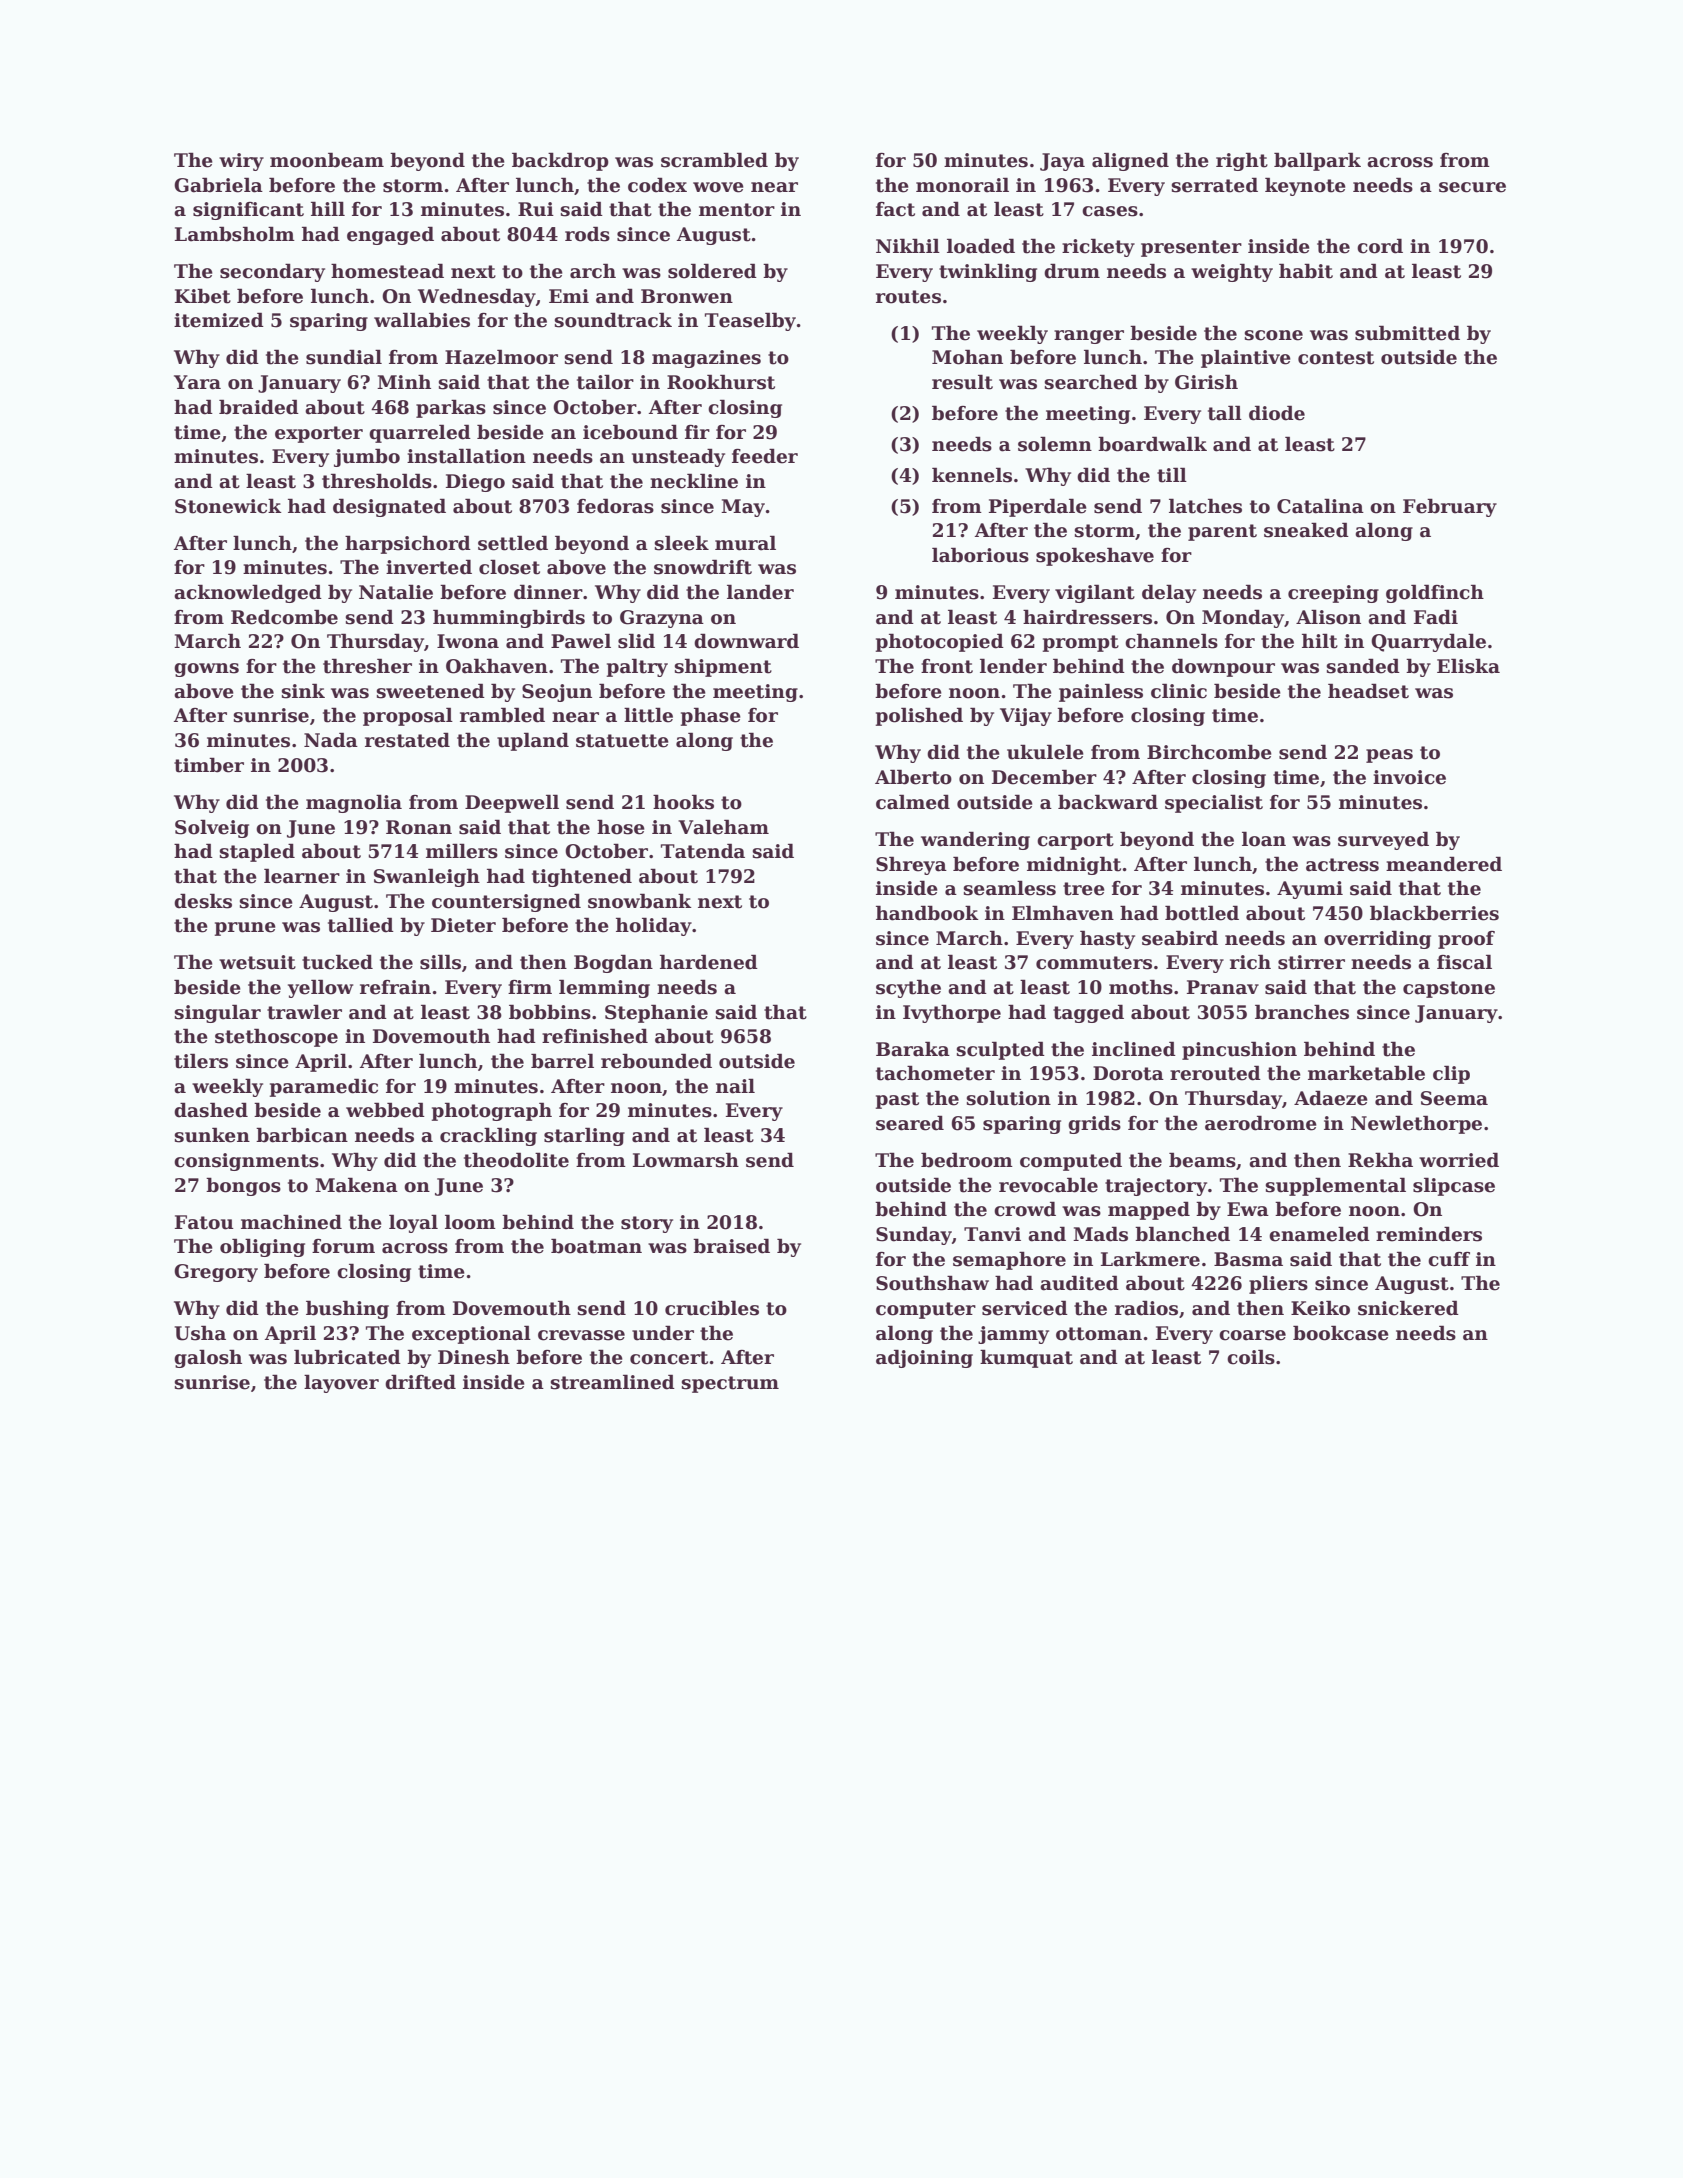  Describe the element at coordinates (897, 1100) in the page. I see `past` at that location.
